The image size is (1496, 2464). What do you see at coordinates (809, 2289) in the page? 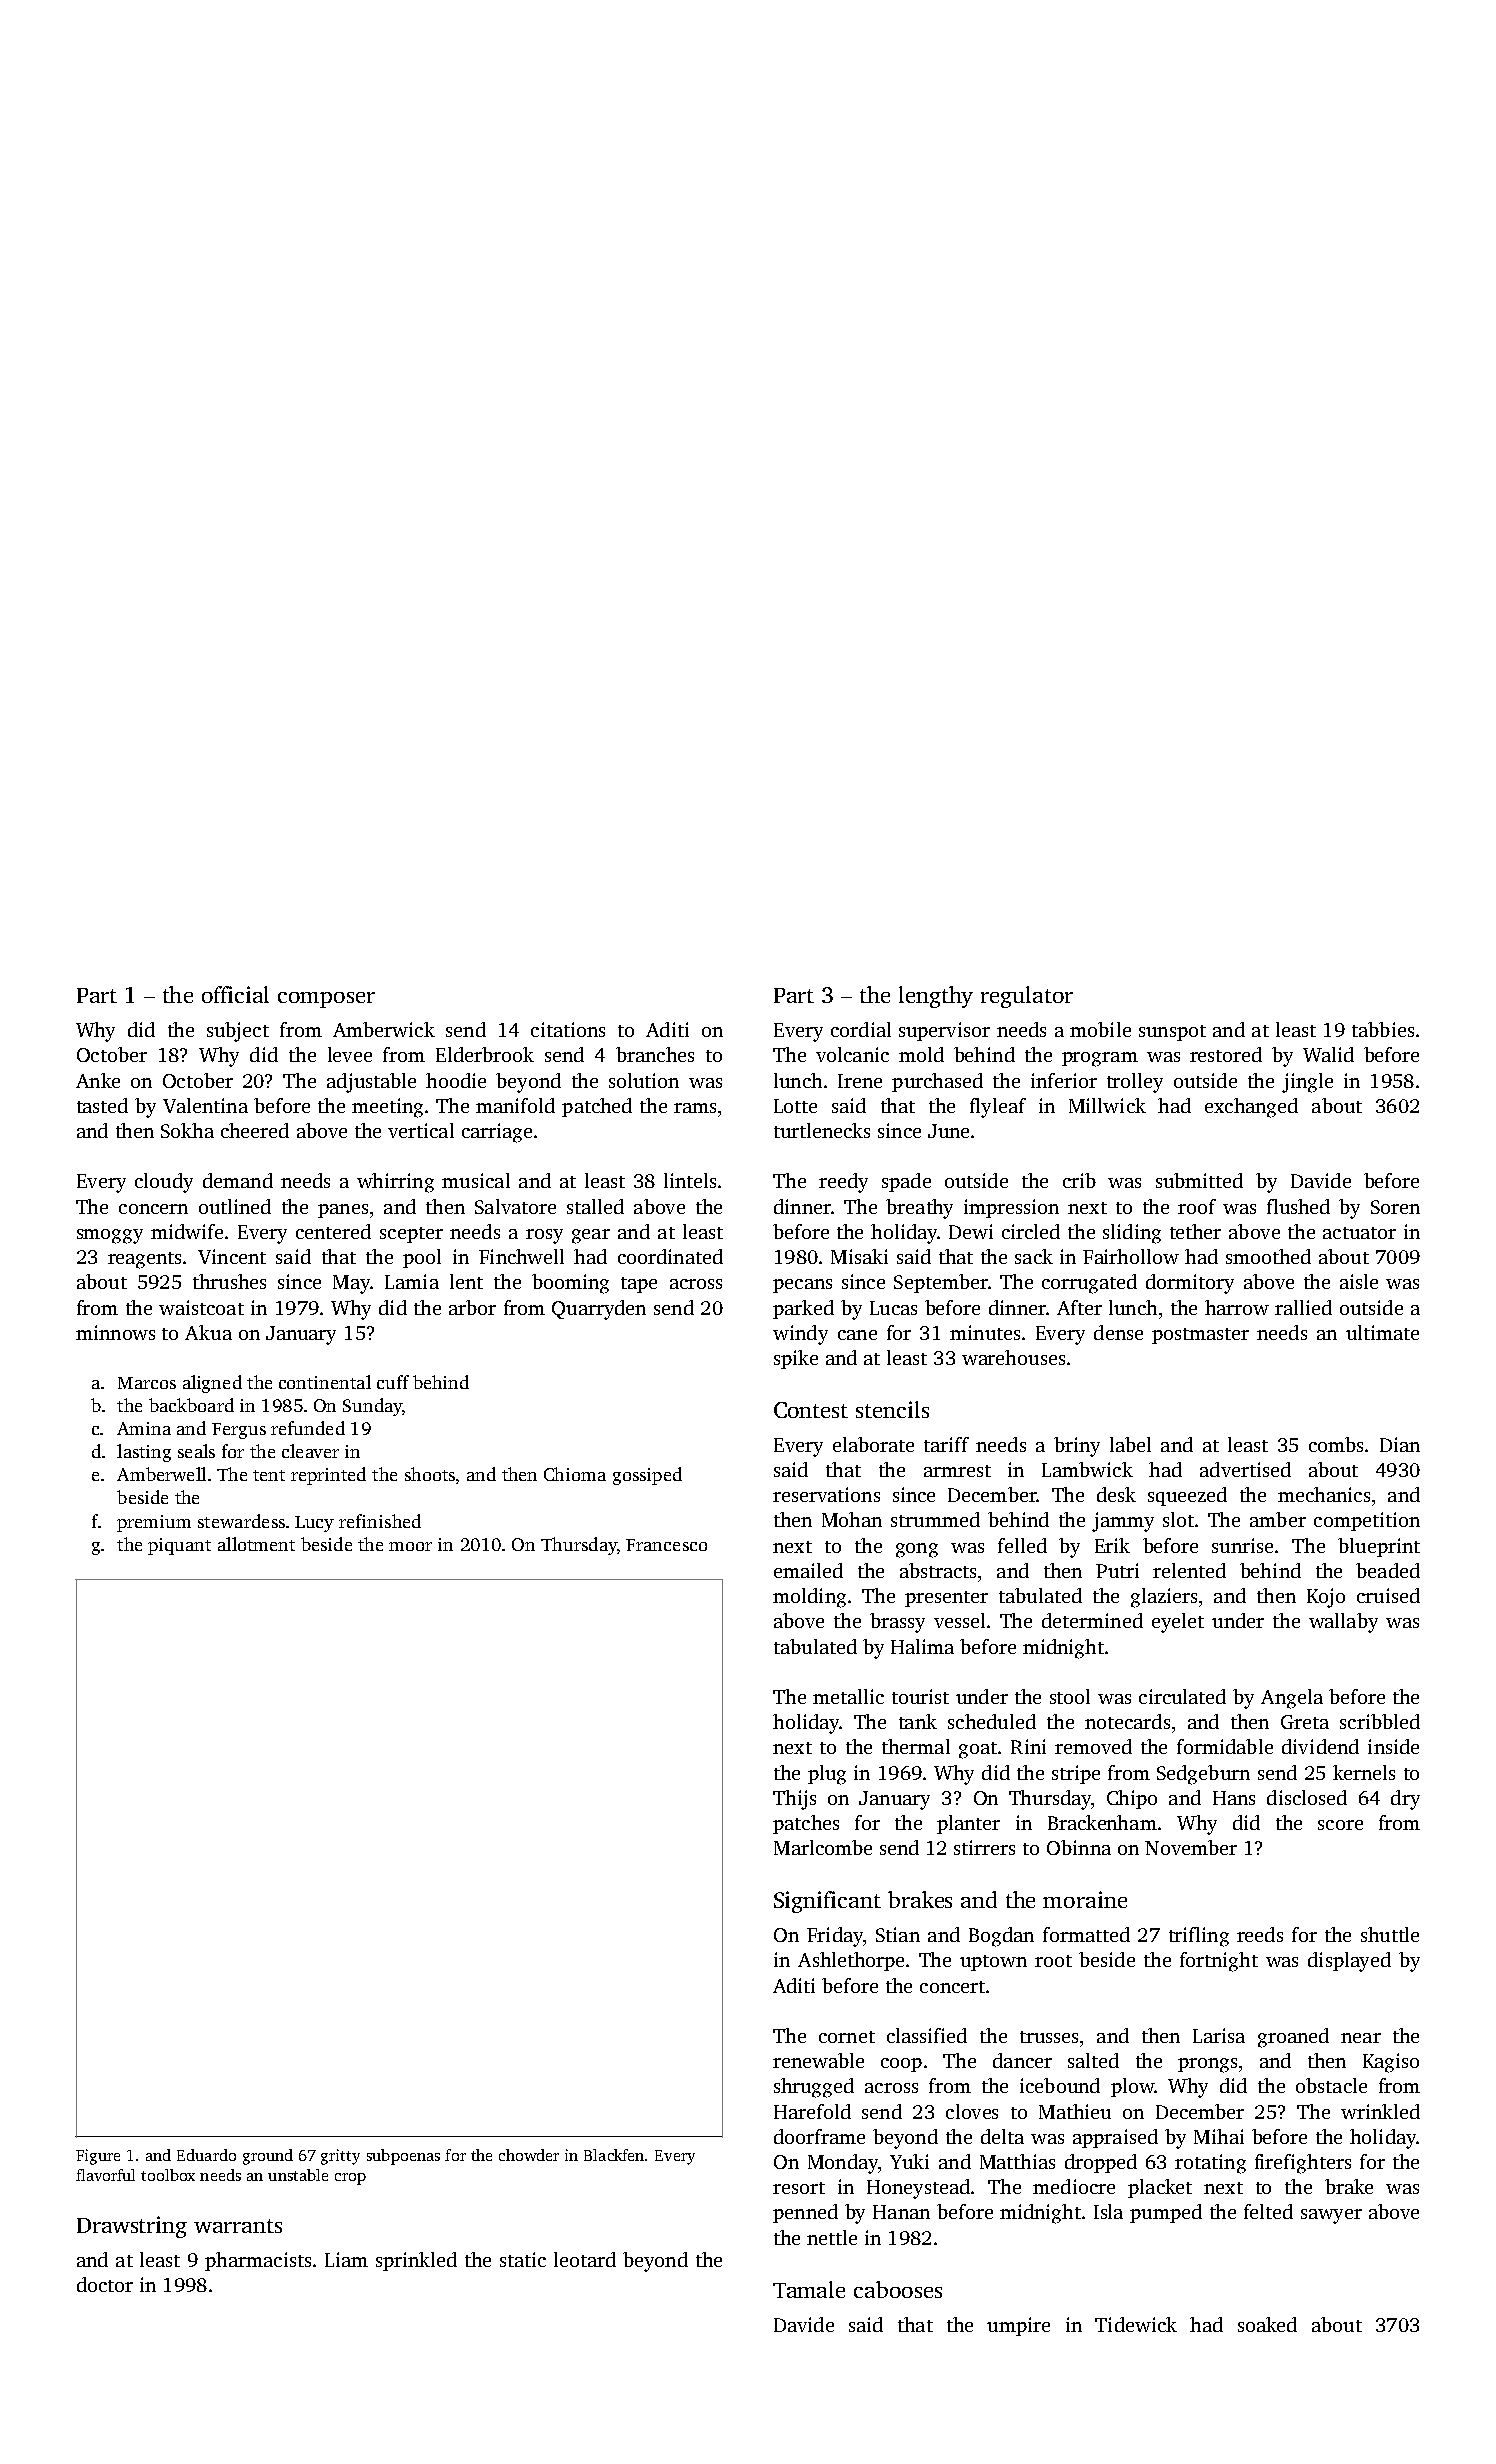
I see `Tamale` at bounding box center [809, 2289].
